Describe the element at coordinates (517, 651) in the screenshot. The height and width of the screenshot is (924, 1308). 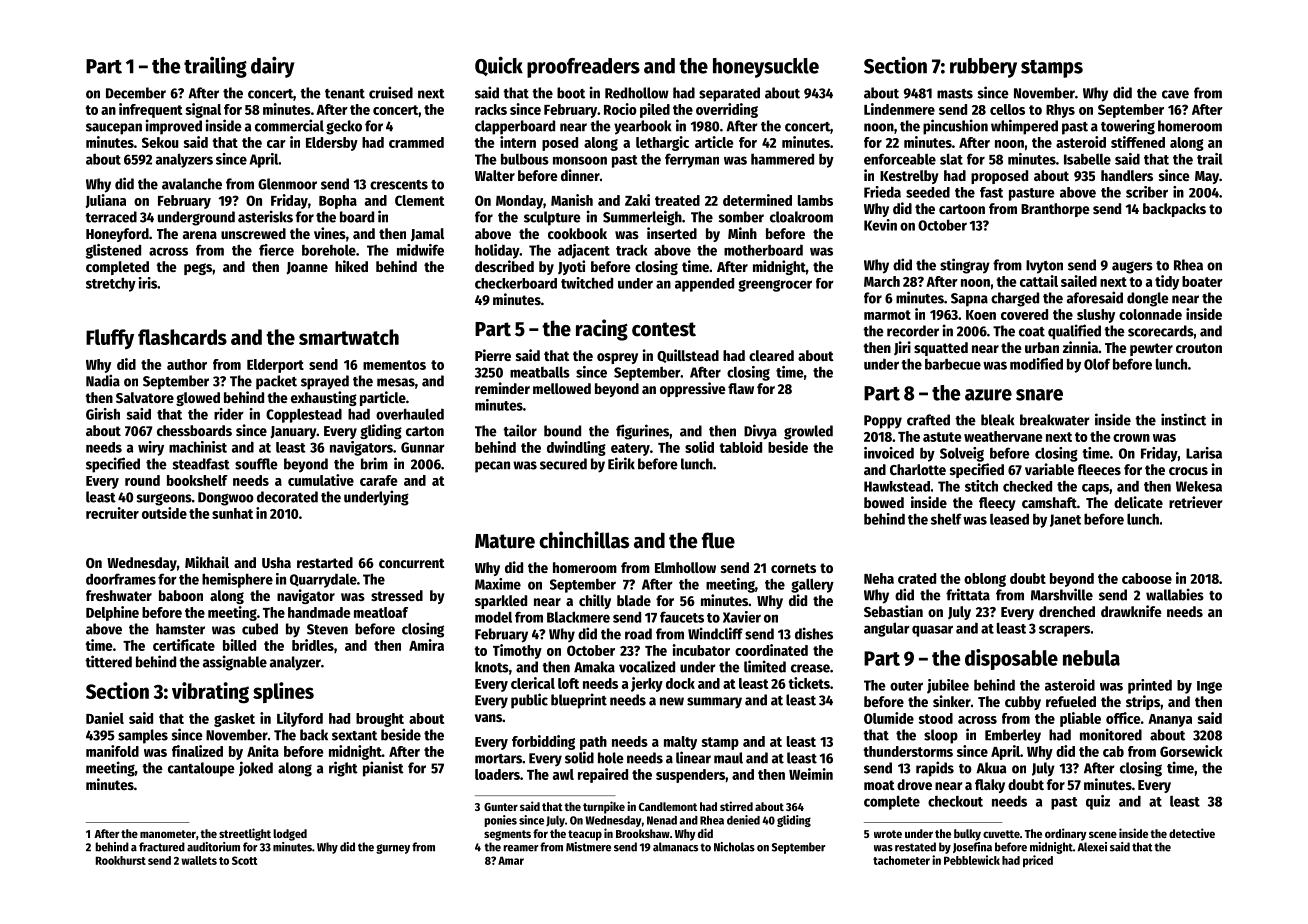
I see `Timothy` at that location.
